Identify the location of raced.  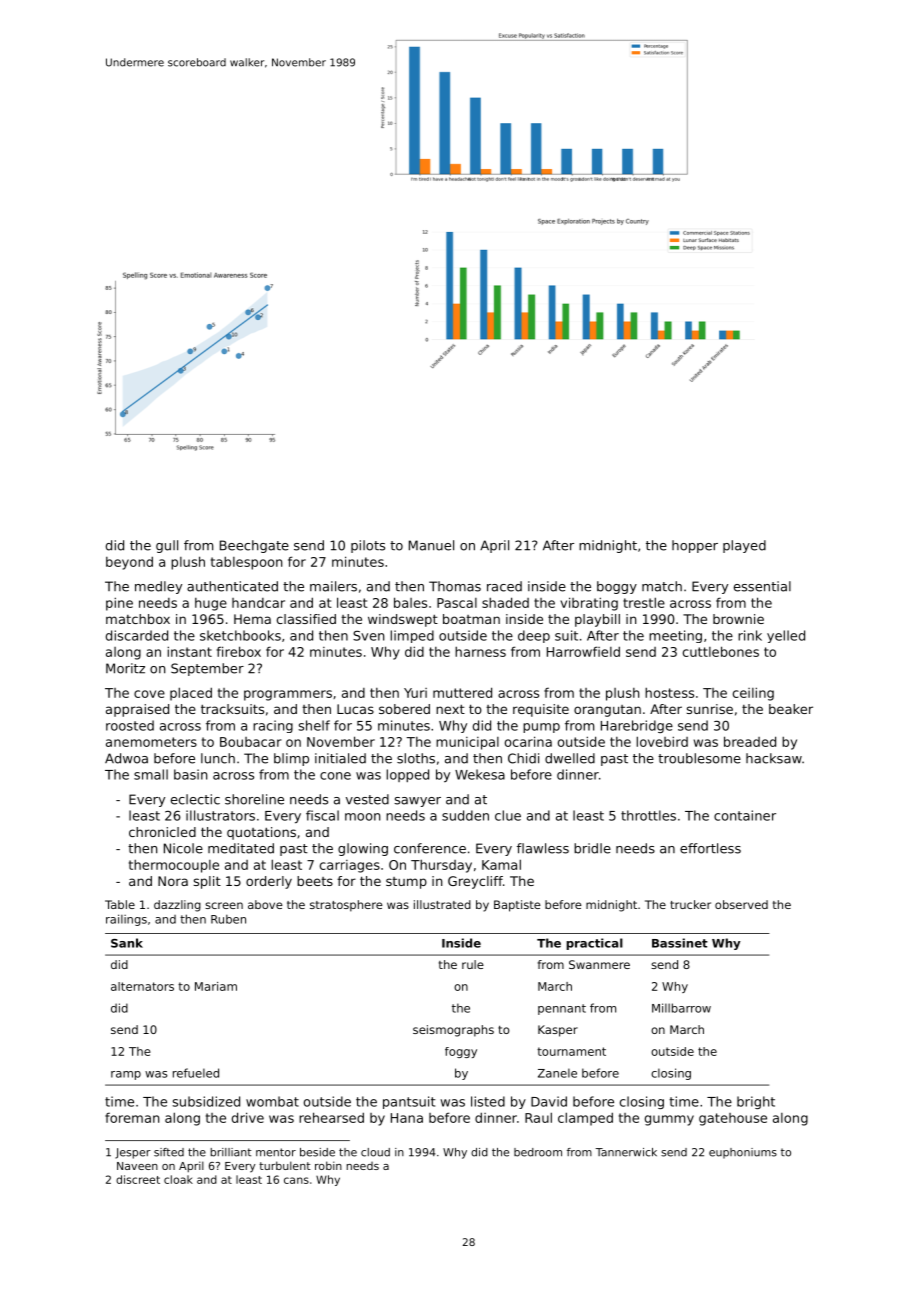
(504, 586).
